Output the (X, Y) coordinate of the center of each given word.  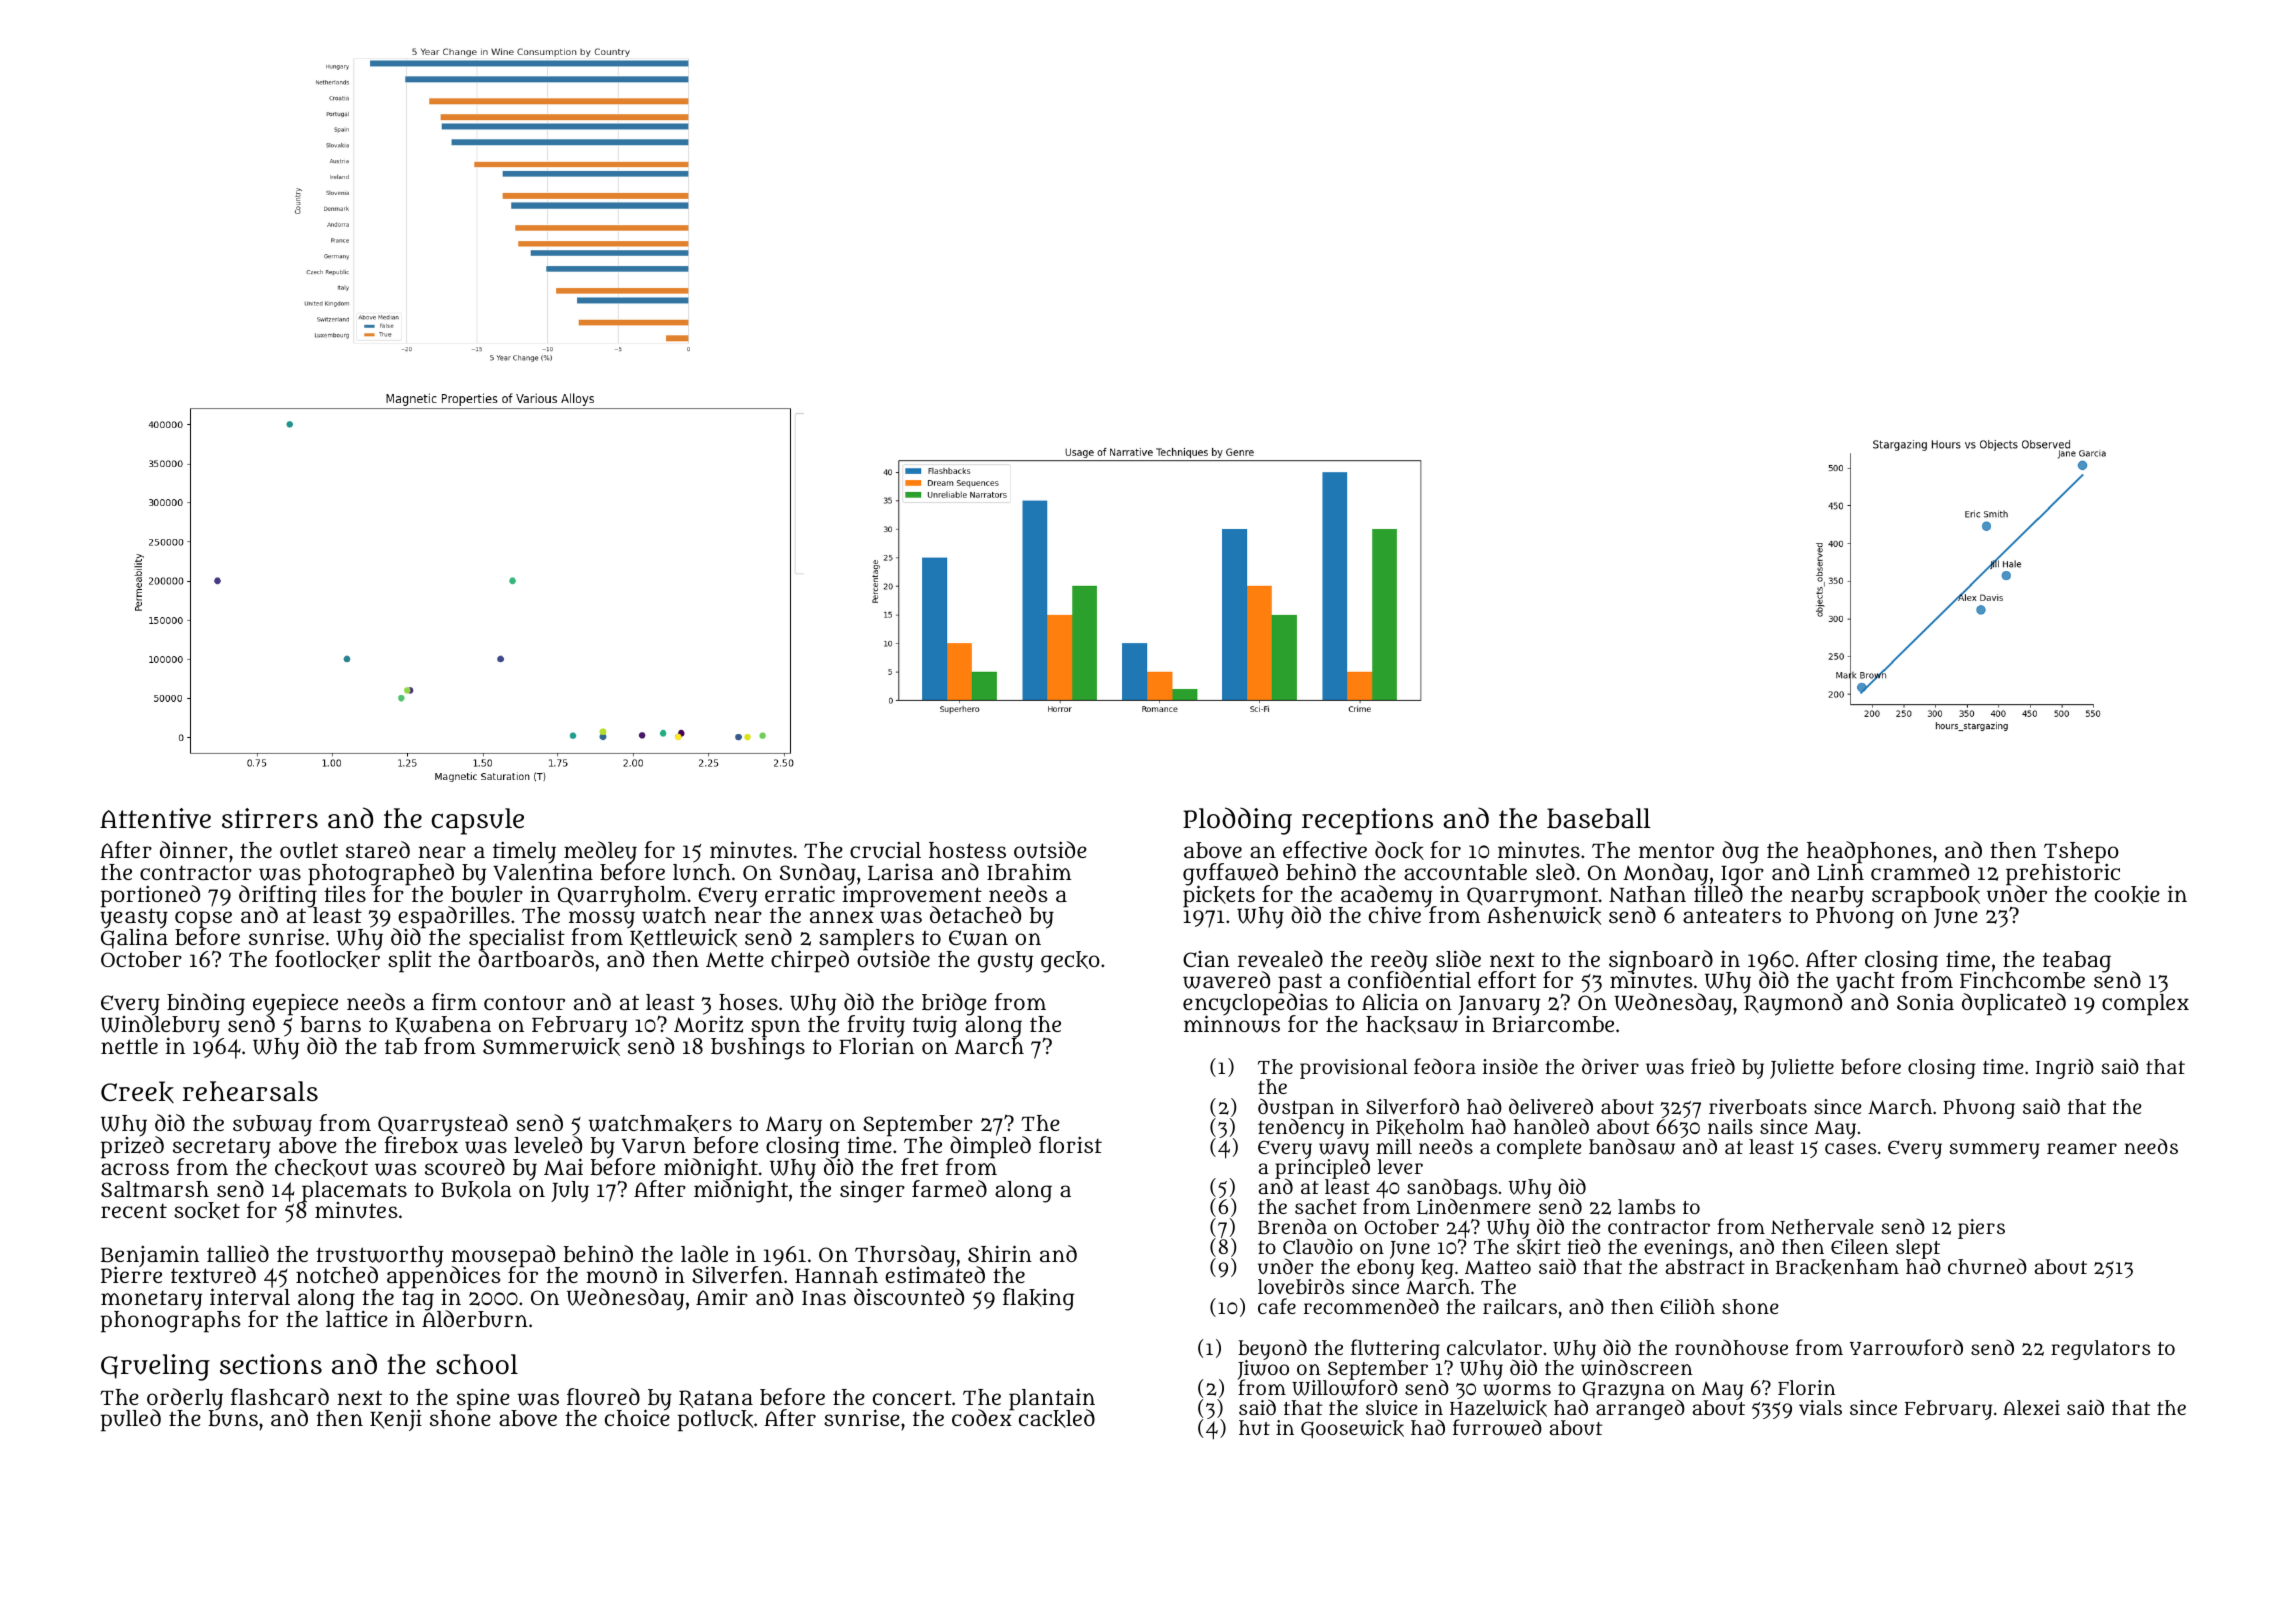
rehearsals (250, 1091)
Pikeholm (1420, 1127)
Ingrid (2065, 1069)
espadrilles (454, 917)
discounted (909, 1296)
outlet (309, 850)
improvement (912, 896)
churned (1987, 1267)
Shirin (1000, 1253)
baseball (1599, 818)
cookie (2127, 894)
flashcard (280, 1396)
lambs (1646, 1206)
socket (207, 1211)
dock (1399, 850)
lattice (357, 1319)
